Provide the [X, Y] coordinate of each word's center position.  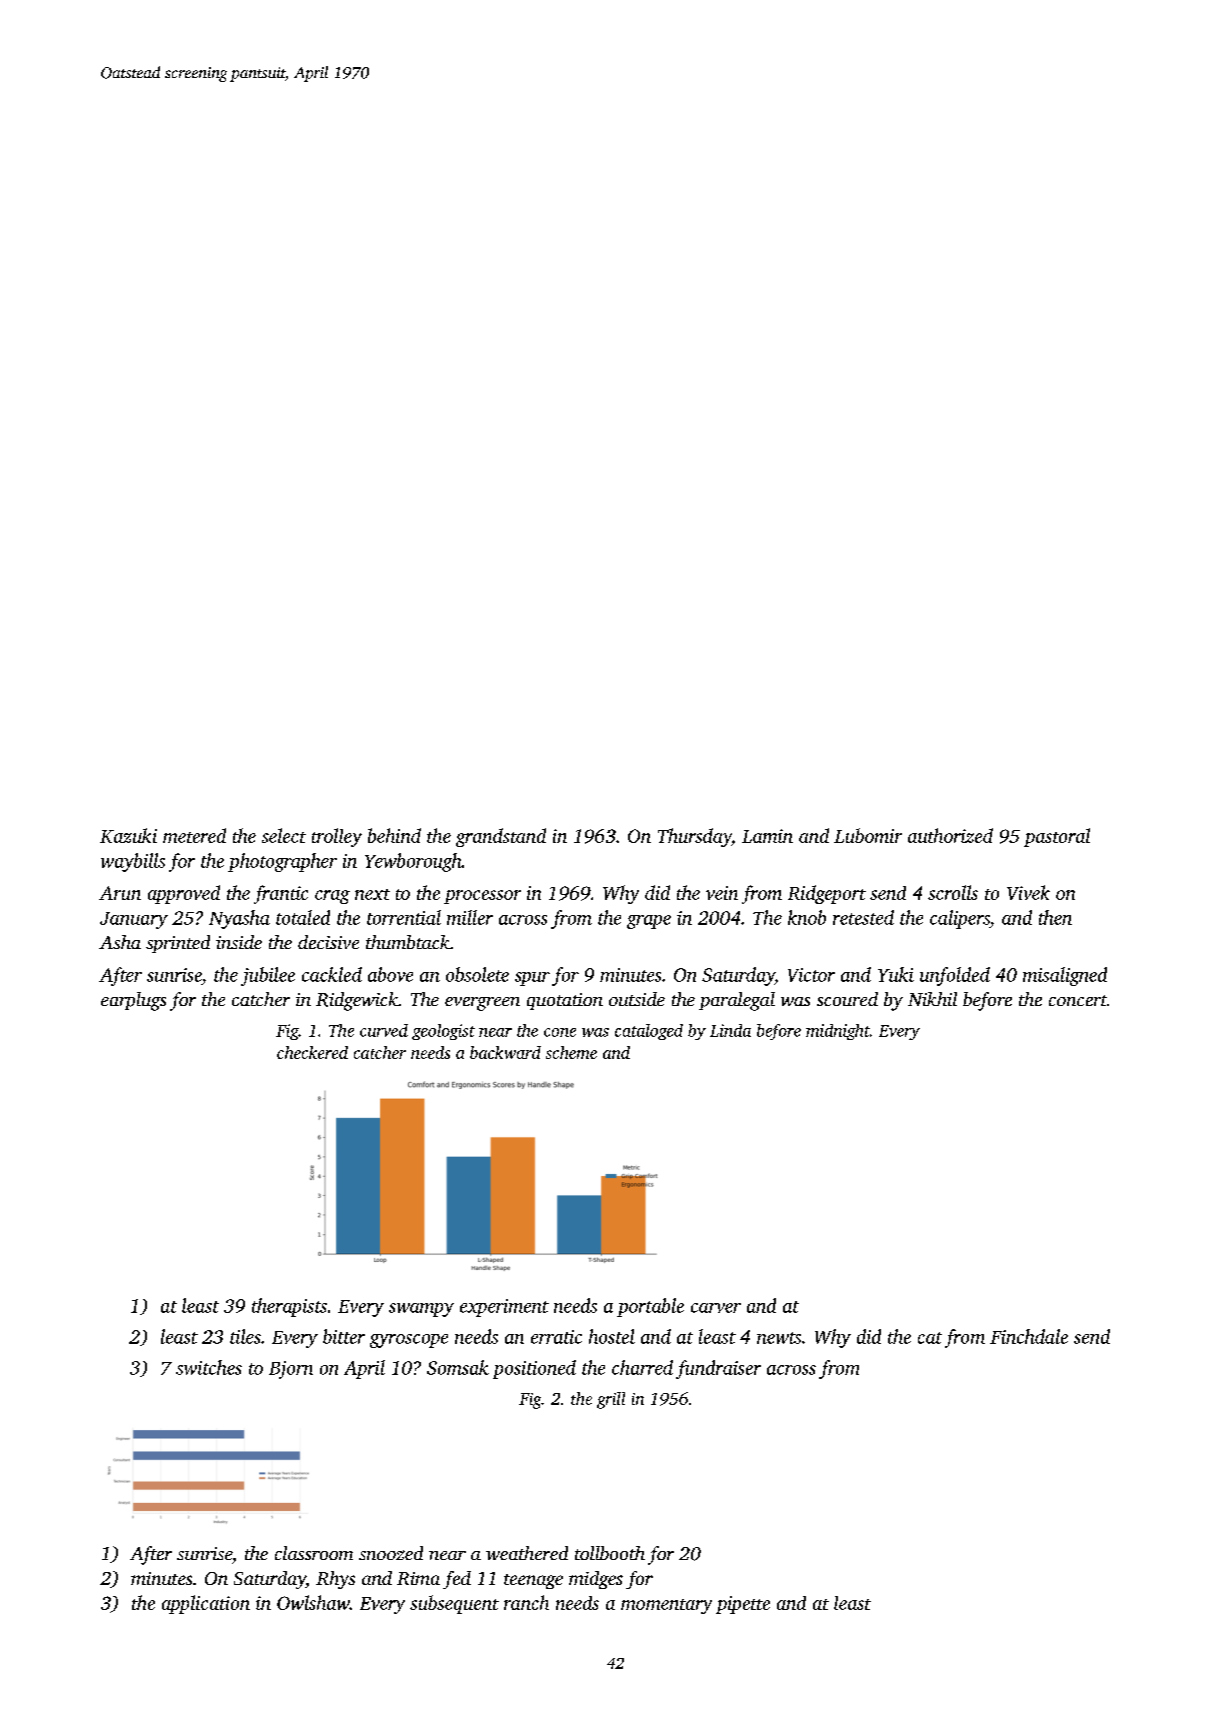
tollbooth [610, 1553]
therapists [289, 1307]
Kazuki [128, 835]
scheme [571, 1052]
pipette [743, 1605]
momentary [666, 1606]
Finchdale [1029, 1336]
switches [209, 1367]
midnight [838, 1032]
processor [482, 897]
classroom [314, 1553]
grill [611, 1400]
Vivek [1028, 892]
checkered [312, 1052]
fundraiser [718, 1369]
